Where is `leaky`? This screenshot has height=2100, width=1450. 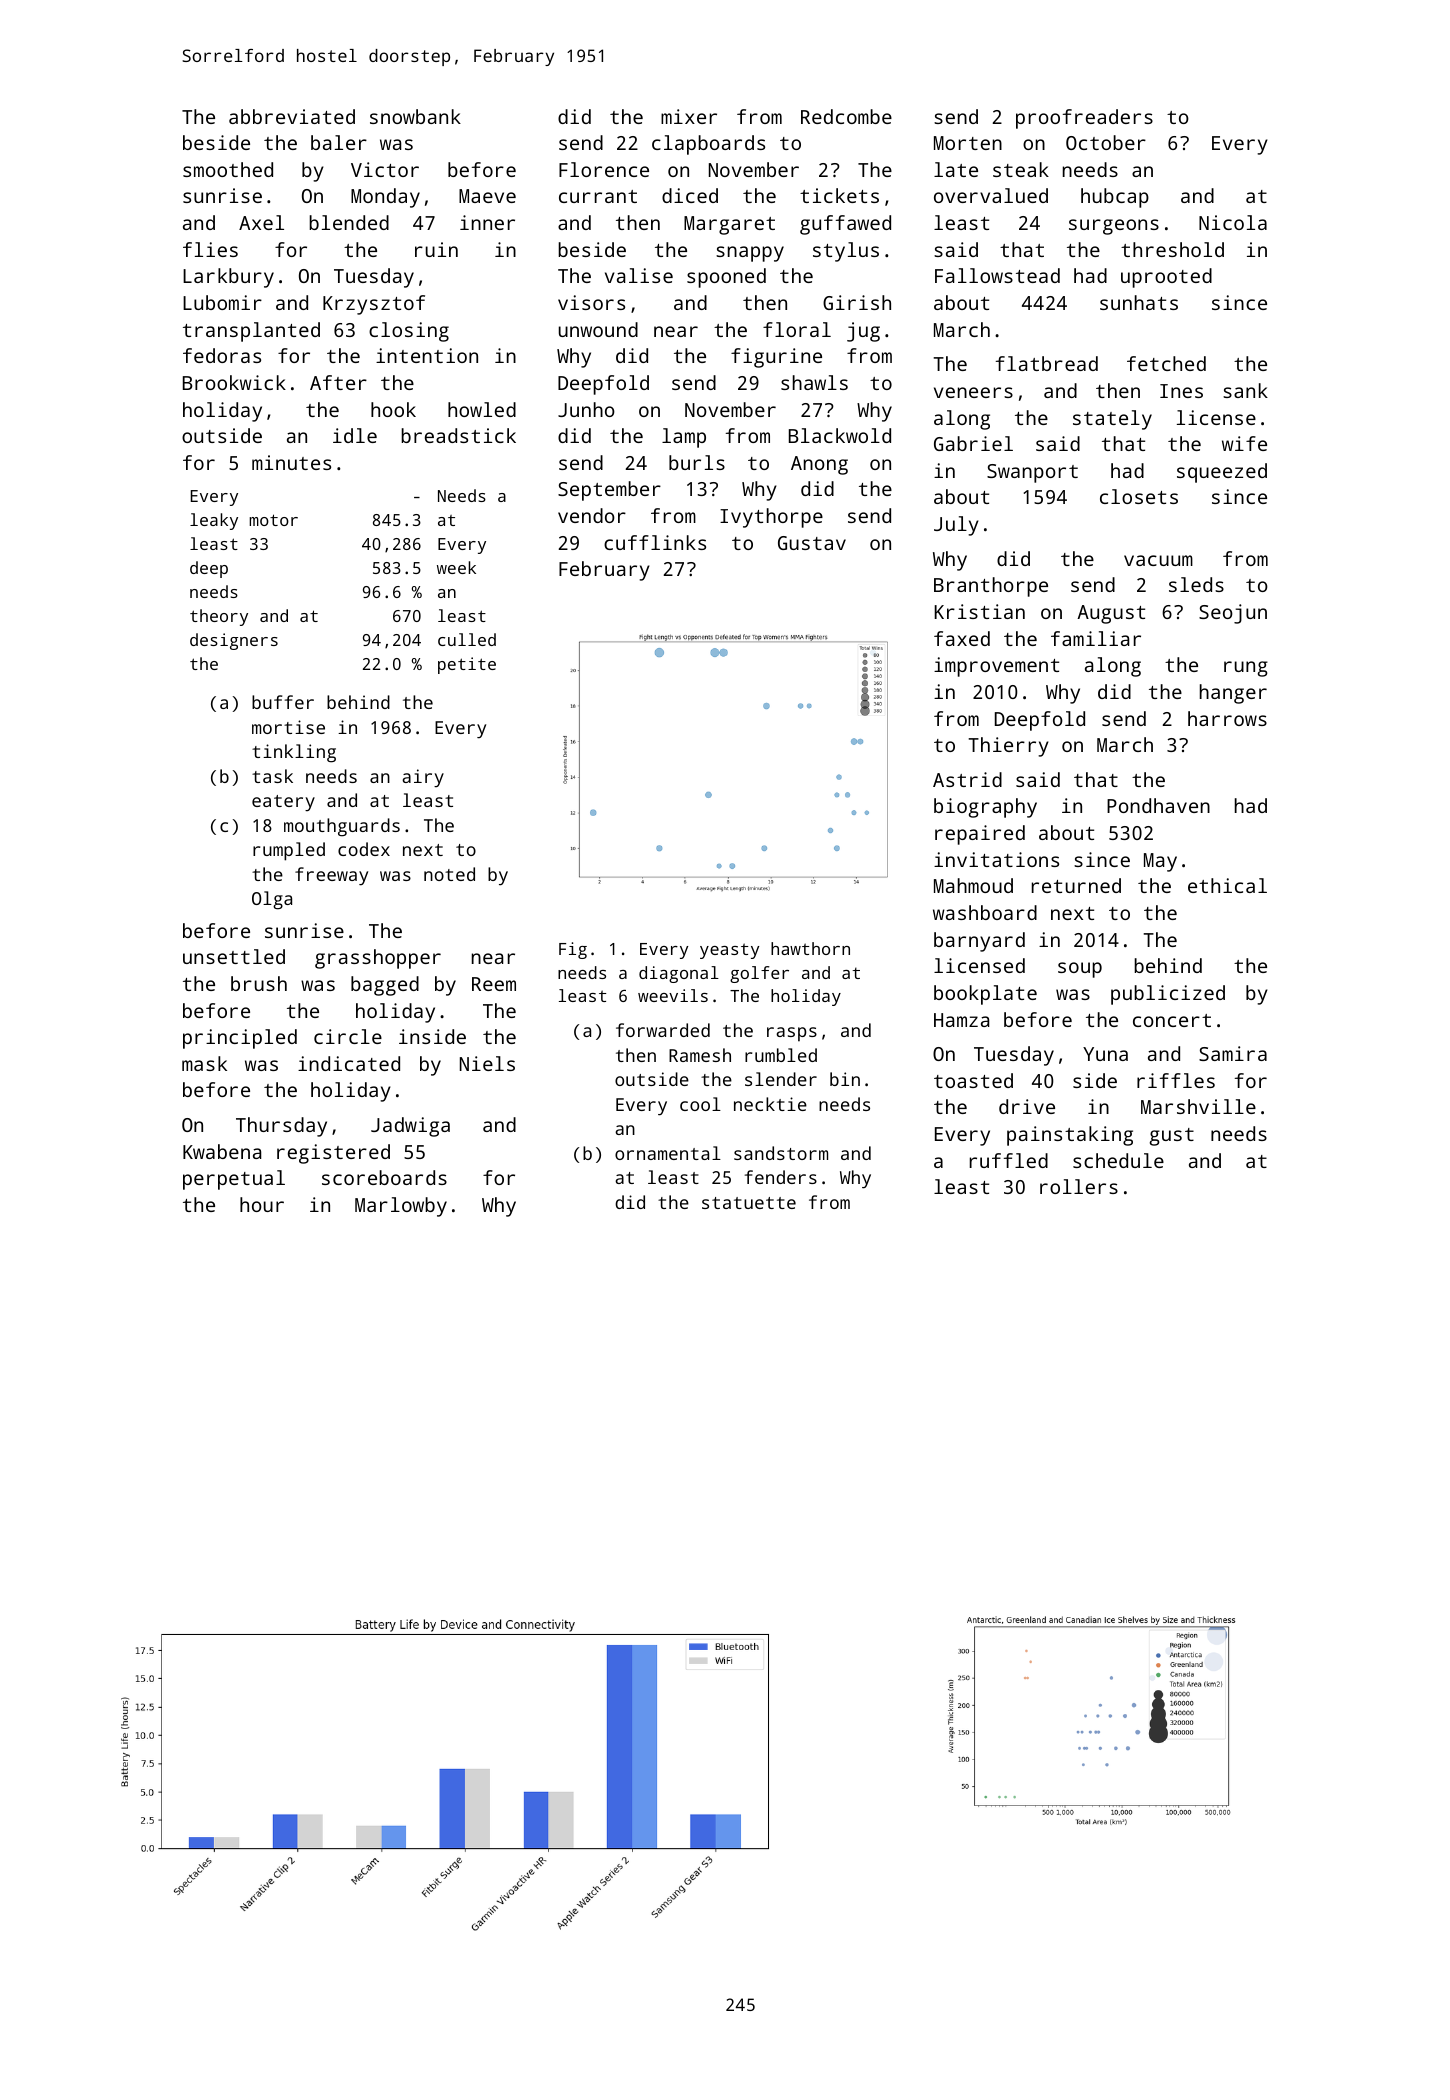 leaky is located at coordinates (214, 521).
